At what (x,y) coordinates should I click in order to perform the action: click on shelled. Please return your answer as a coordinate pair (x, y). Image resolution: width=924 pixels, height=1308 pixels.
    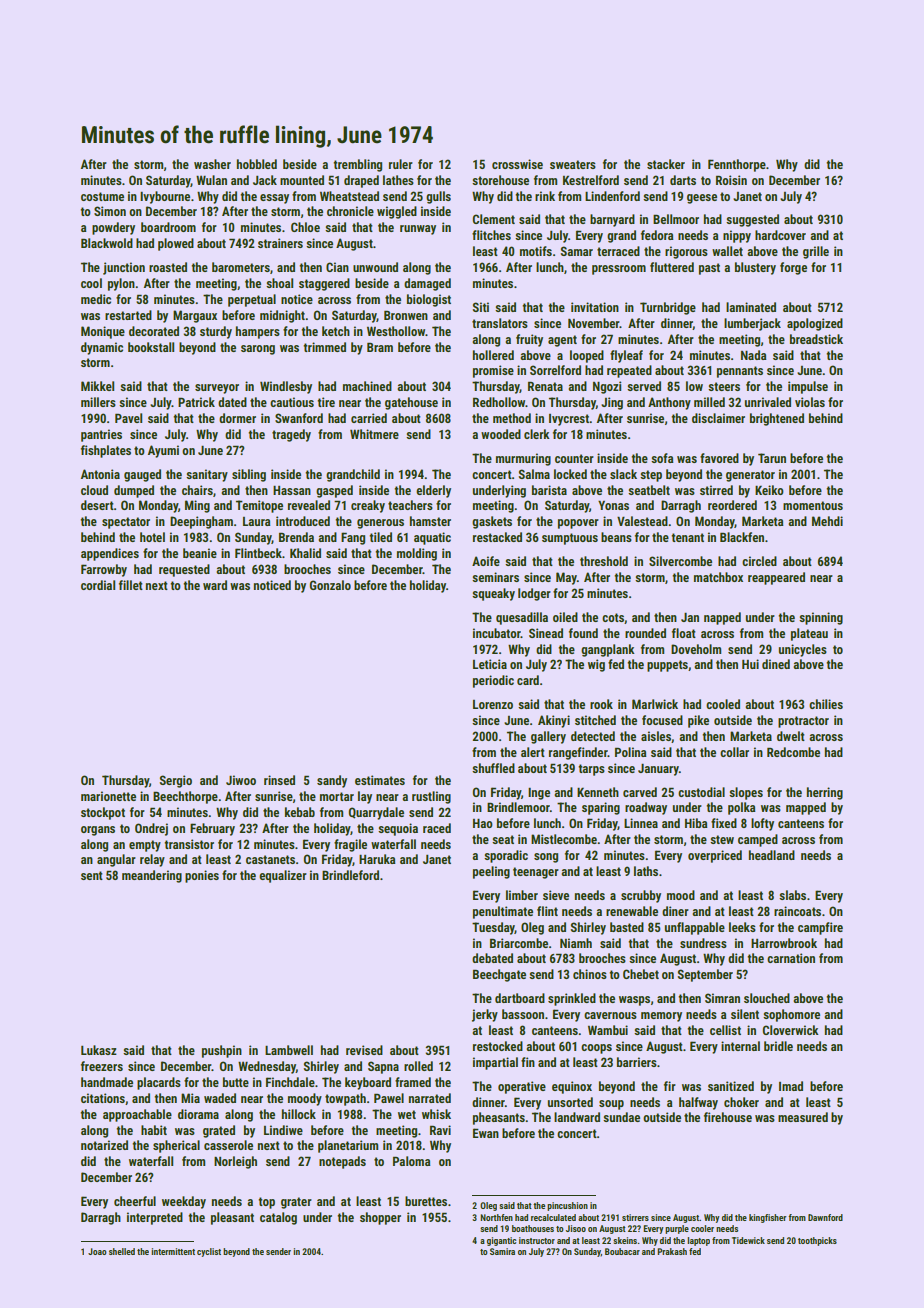
    Looking at the image, I should click on (122, 1251).
